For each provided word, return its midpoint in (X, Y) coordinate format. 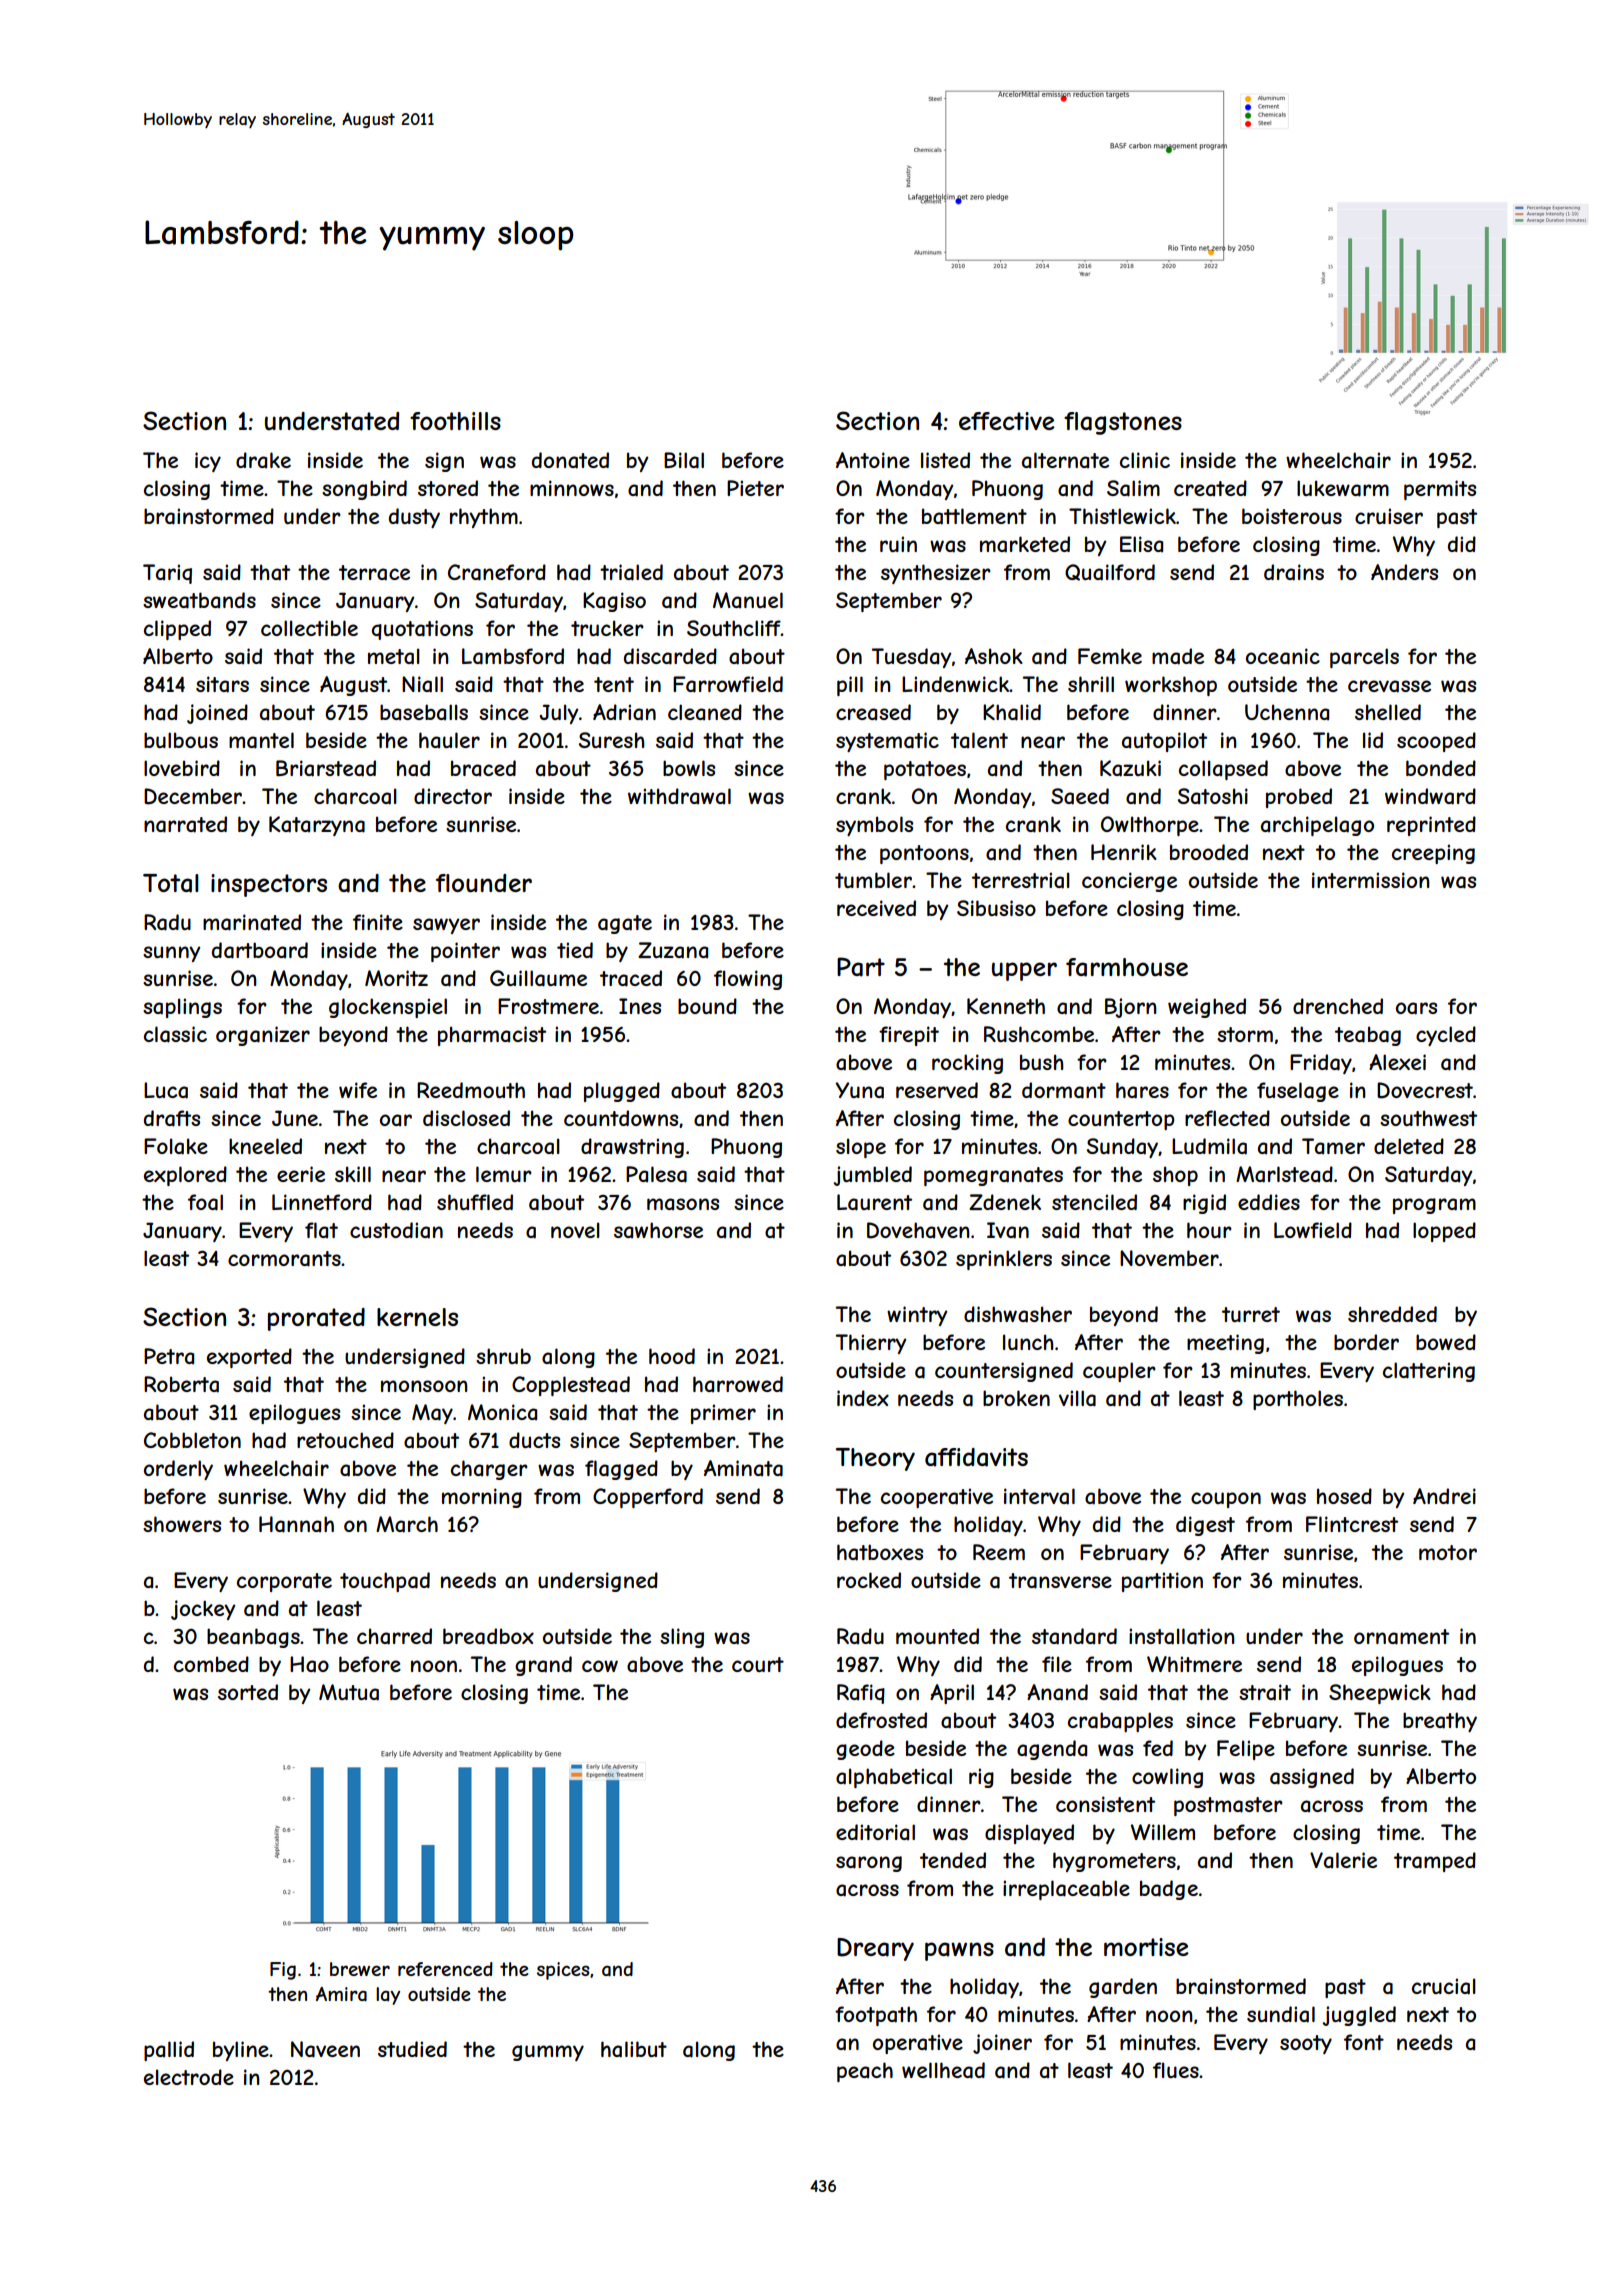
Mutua (349, 1692)
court (758, 1664)
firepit (909, 1036)
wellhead (943, 2070)
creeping (1433, 854)
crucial (1444, 1986)
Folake (176, 1146)
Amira (341, 1994)
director (453, 796)
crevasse (1389, 686)
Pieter (755, 488)
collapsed (1223, 770)
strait (1265, 1692)
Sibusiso (996, 908)
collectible (309, 628)
